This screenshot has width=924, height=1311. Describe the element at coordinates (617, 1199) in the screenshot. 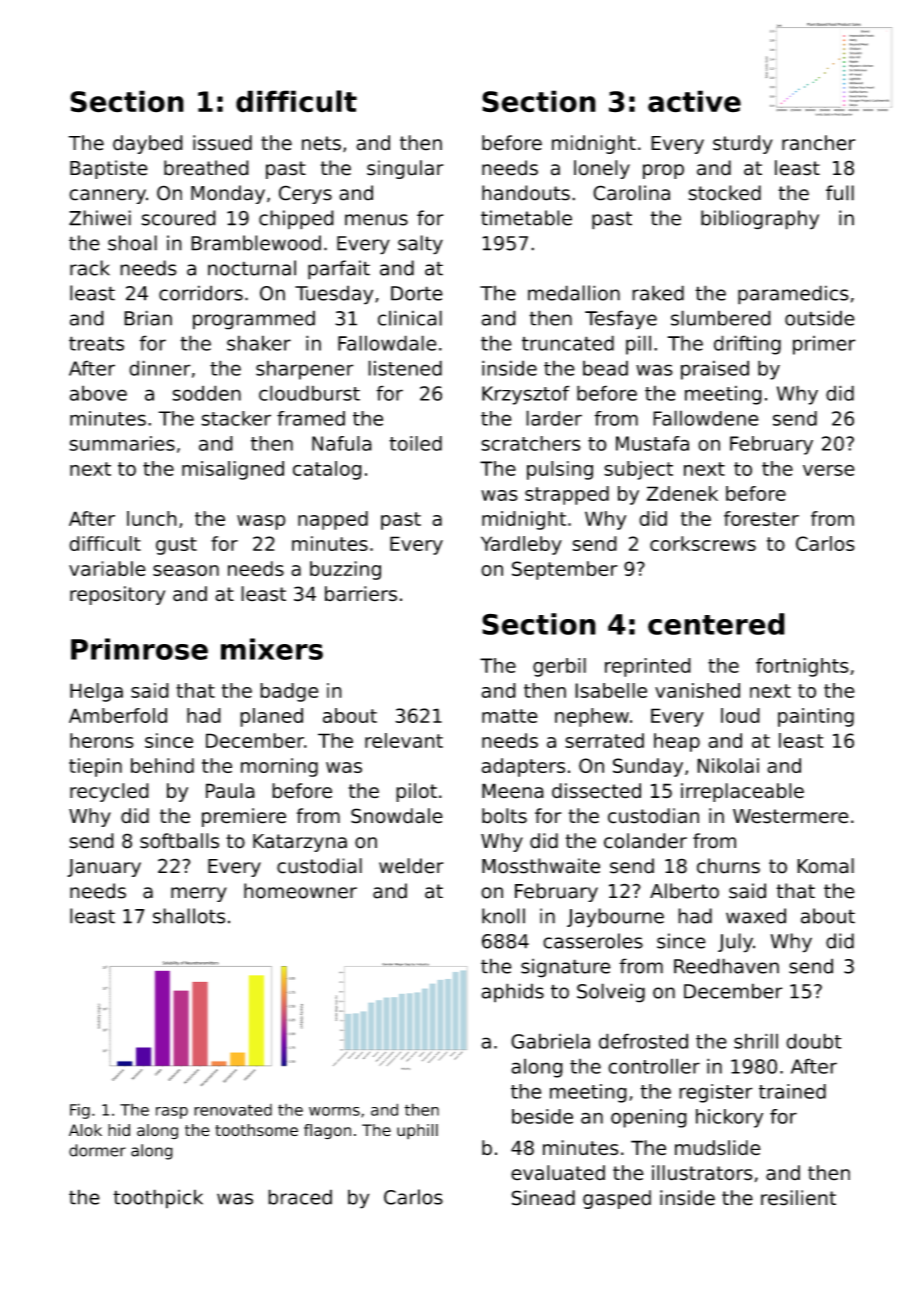

I see `gasped` at that location.
